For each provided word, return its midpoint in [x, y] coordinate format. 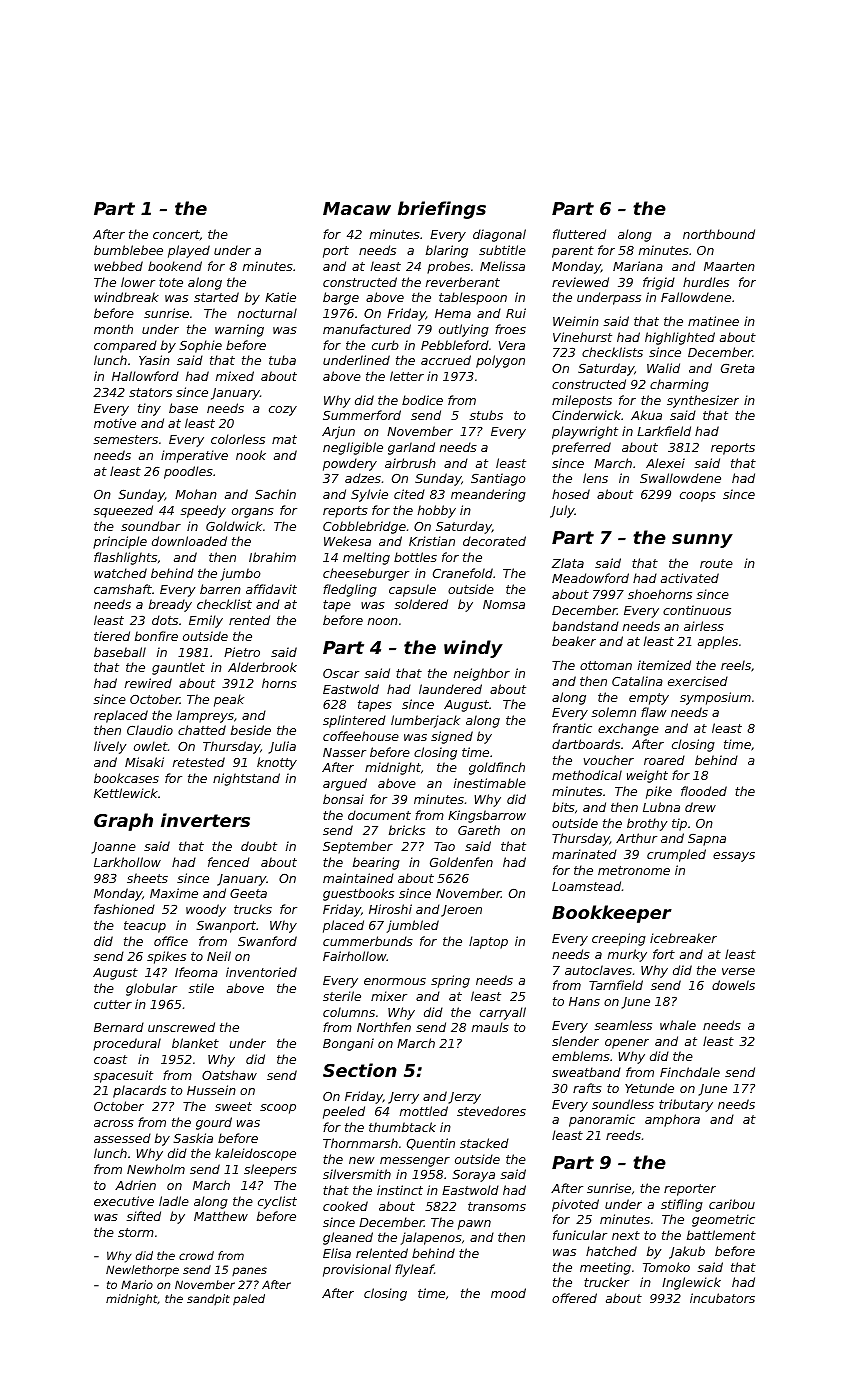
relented [382, 1253]
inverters [205, 820]
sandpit [208, 1299]
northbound [719, 234]
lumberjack [425, 721]
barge [341, 298]
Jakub [687, 1252]
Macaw [357, 208]
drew [700, 807]
